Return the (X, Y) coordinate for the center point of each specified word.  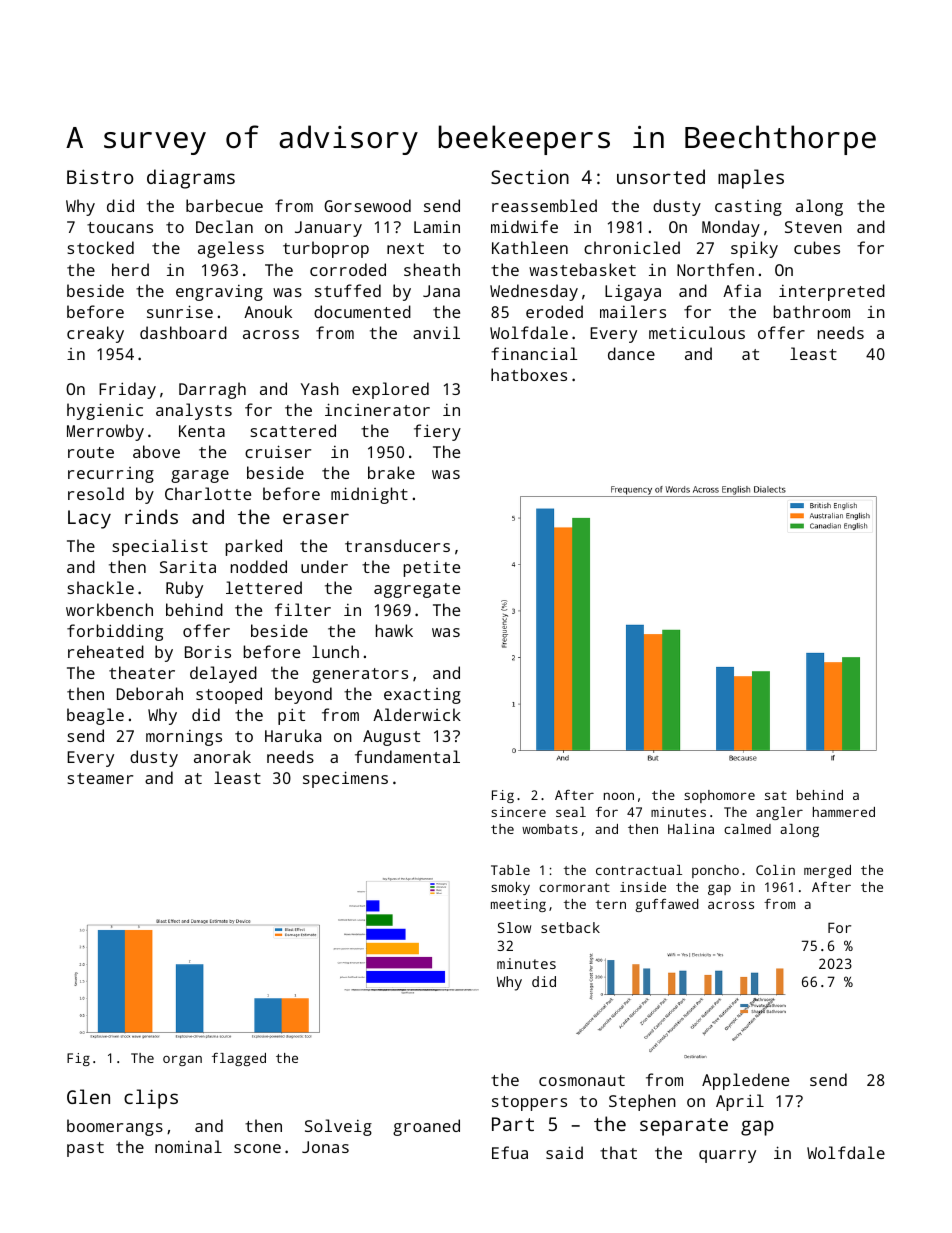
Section (530, 176)
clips (151, 1099)
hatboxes (529, 374)
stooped (229, 695)
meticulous (697, 332)
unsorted (661, 176)
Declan (224, 226)
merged (827, 871)
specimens (345, 779)
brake (391, 472)
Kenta (202, 431)
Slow (514, 927)
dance (631, 353)
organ (182, 1060)
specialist (160, 547)
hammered (844, 812)
